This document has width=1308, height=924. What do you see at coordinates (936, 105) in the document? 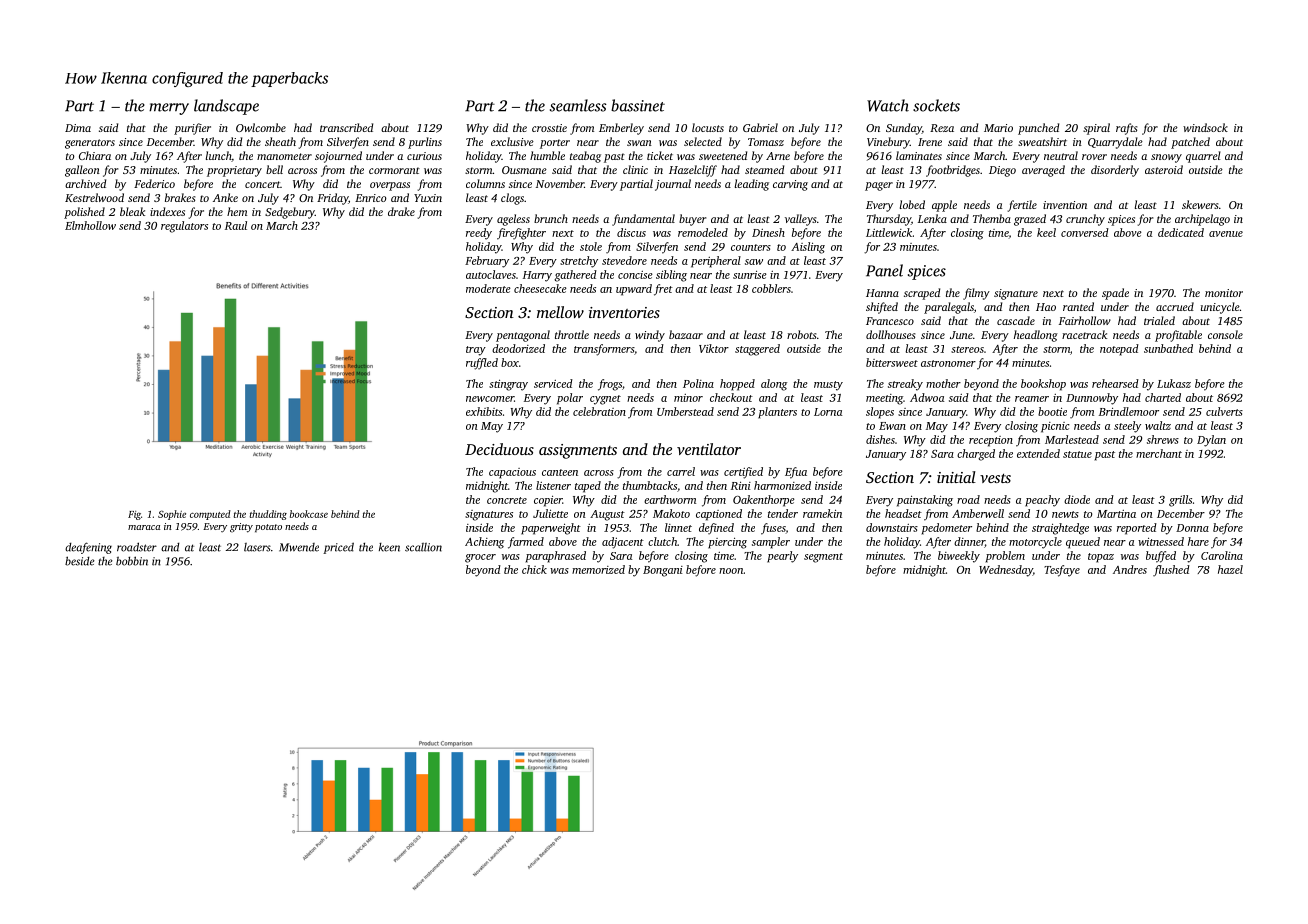
I see `sockets` at bounding box center [936, 105].
